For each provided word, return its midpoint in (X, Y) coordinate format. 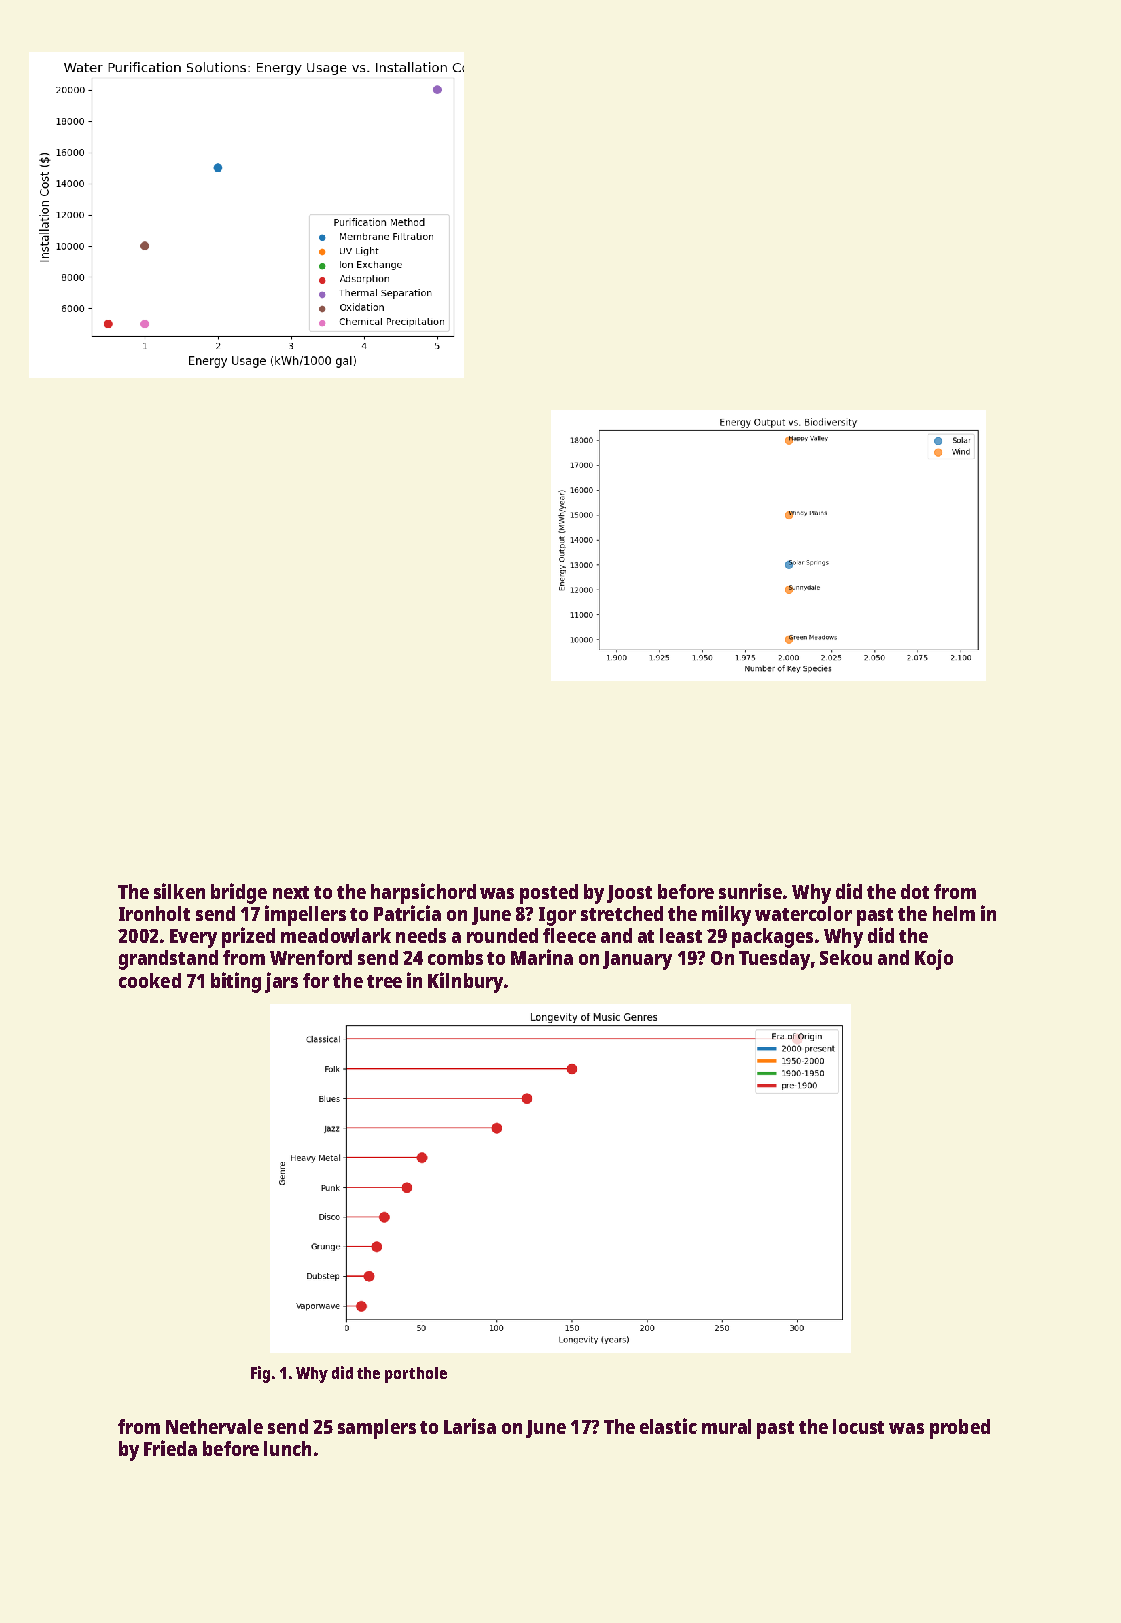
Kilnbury (465, 982)
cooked (150, 980)
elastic (668, 1426)
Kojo (934, 959)
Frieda (170, 1448)
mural (726, 1426)
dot (915, 891)
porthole (416, 1375)
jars (281, 982)
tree (384, 981)
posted (549, 894)
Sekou (846, 957)
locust (858, 1426)
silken (179, 891)
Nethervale (214, 1426)
